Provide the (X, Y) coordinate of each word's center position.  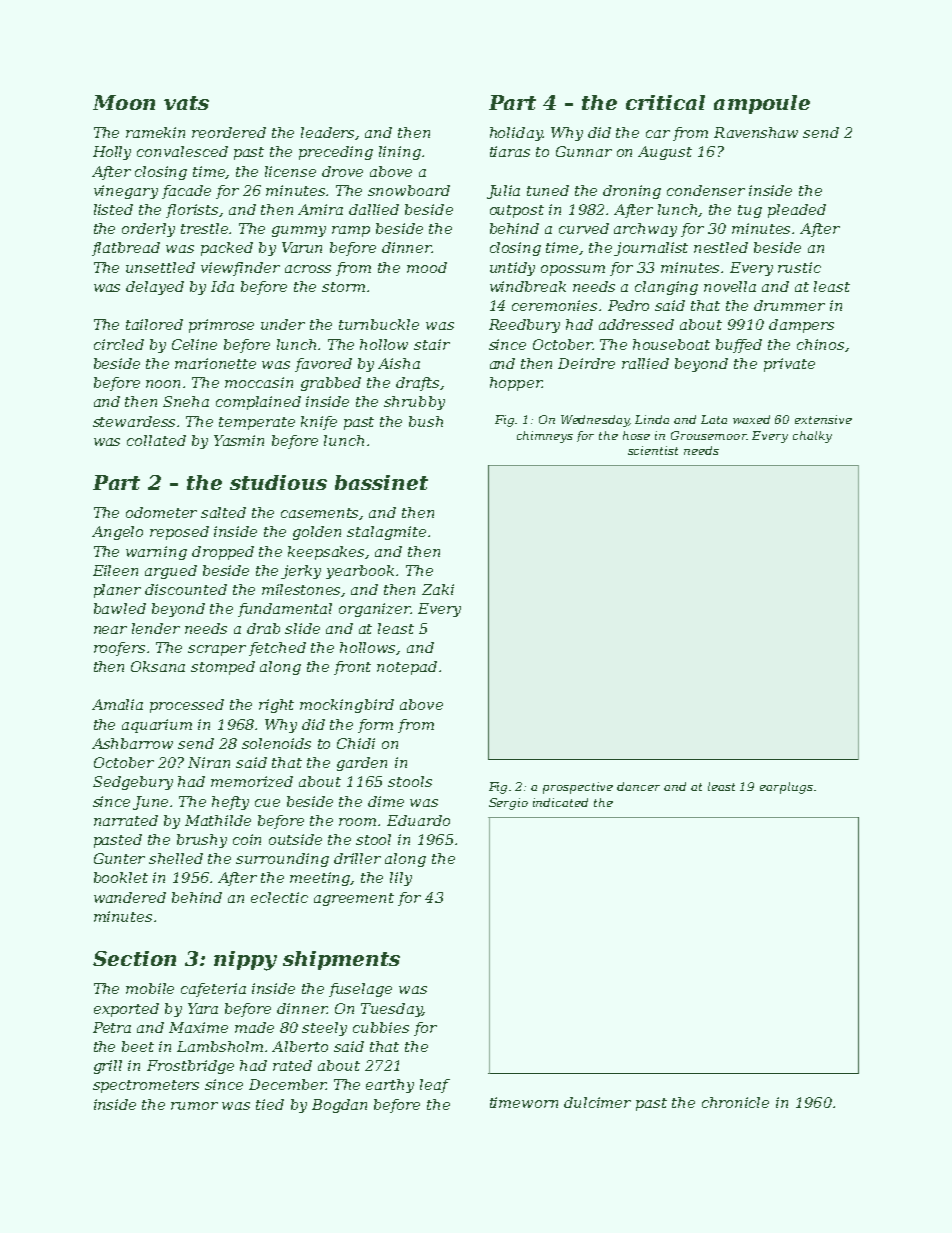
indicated (560, 802)
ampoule (762, 104)
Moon (124, 102)
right (276, 706)
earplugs (786, 788)
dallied (374, 209)
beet (138, 1046)
